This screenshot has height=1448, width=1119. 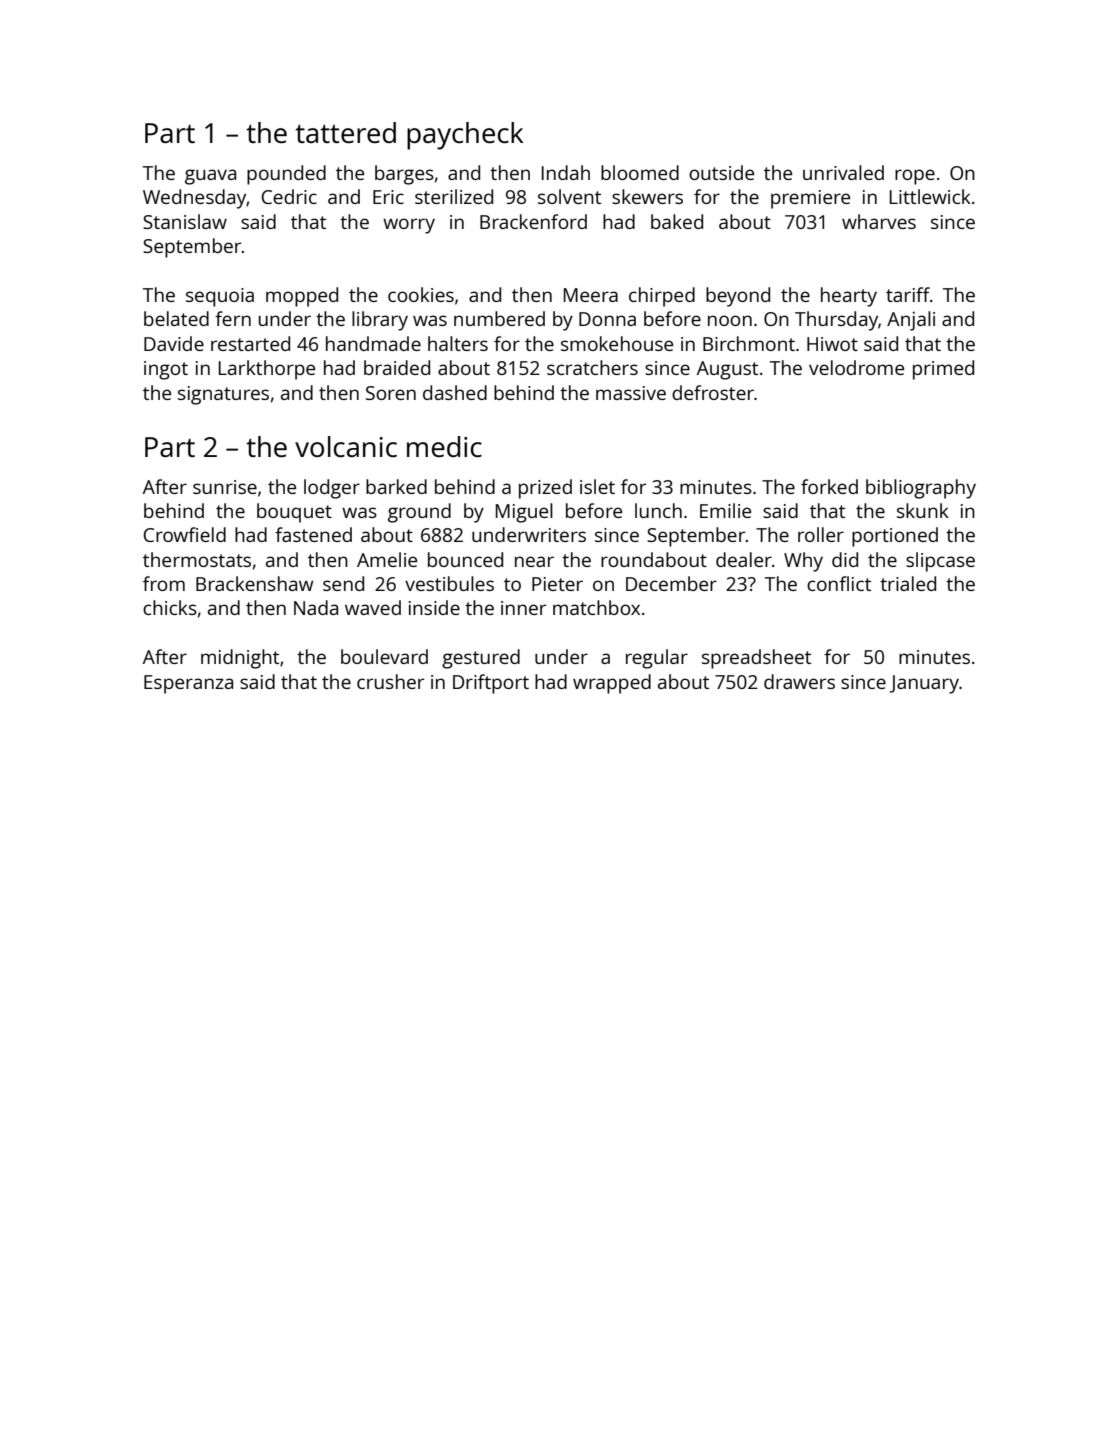 I want to click on gestured, so click(x=481, y=659).
